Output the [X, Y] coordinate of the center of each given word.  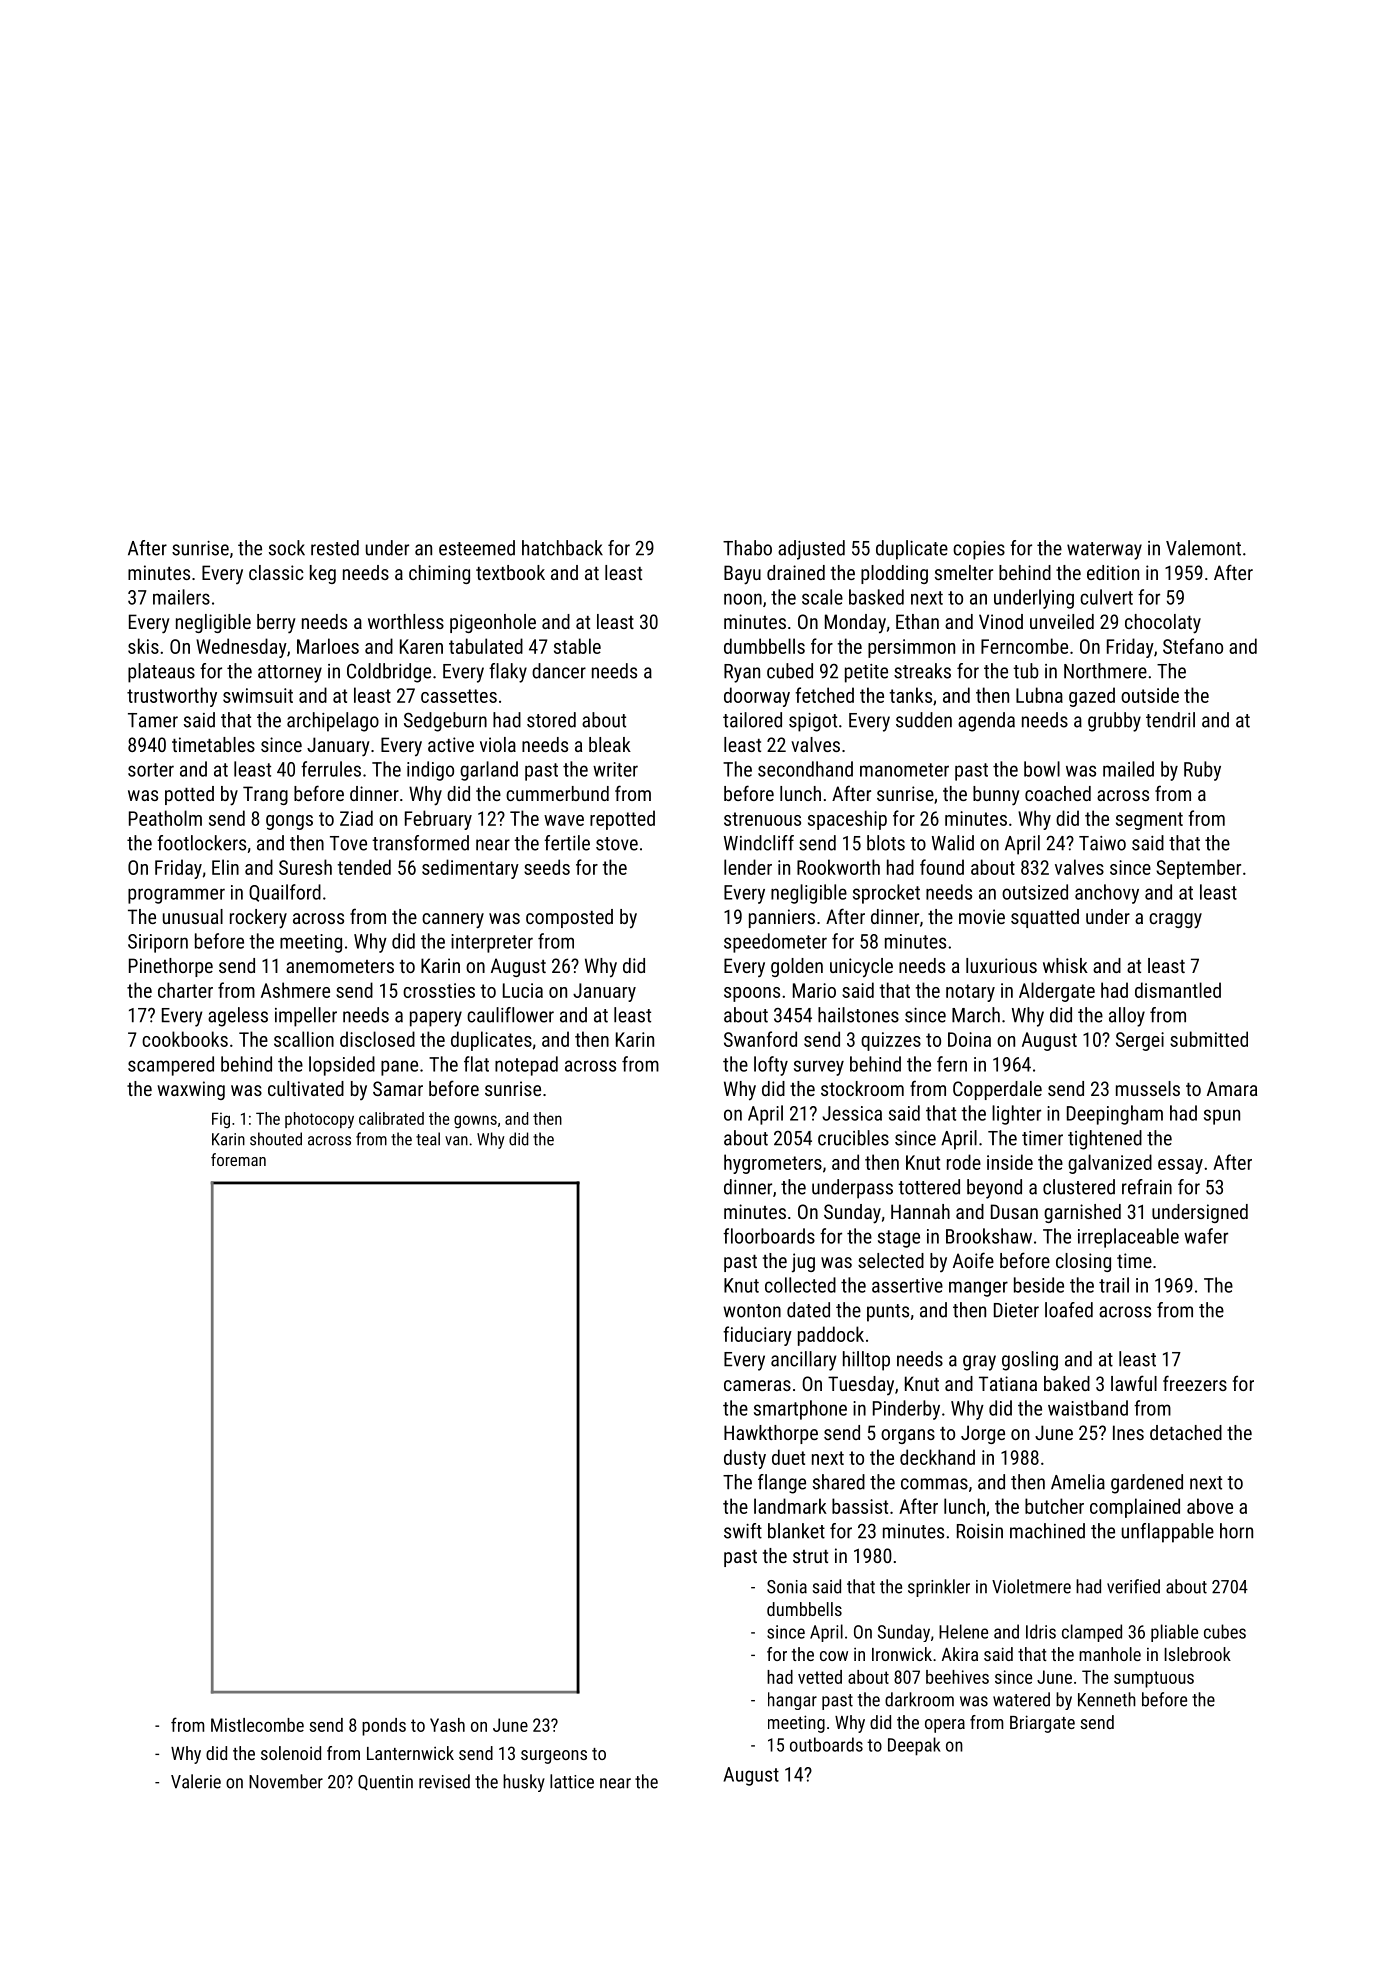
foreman [238, 1159]
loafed [1069, 1310]
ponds [384, 1727]
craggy [1175, 921]
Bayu [742, 575]
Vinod [1001, 621]
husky [524, 1783]
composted [569, 918]
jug [803, 1263]
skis [143, 646]
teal [428, 1139]
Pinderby [906, 1410]
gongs [289, 822]
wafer [1206, 1236]
